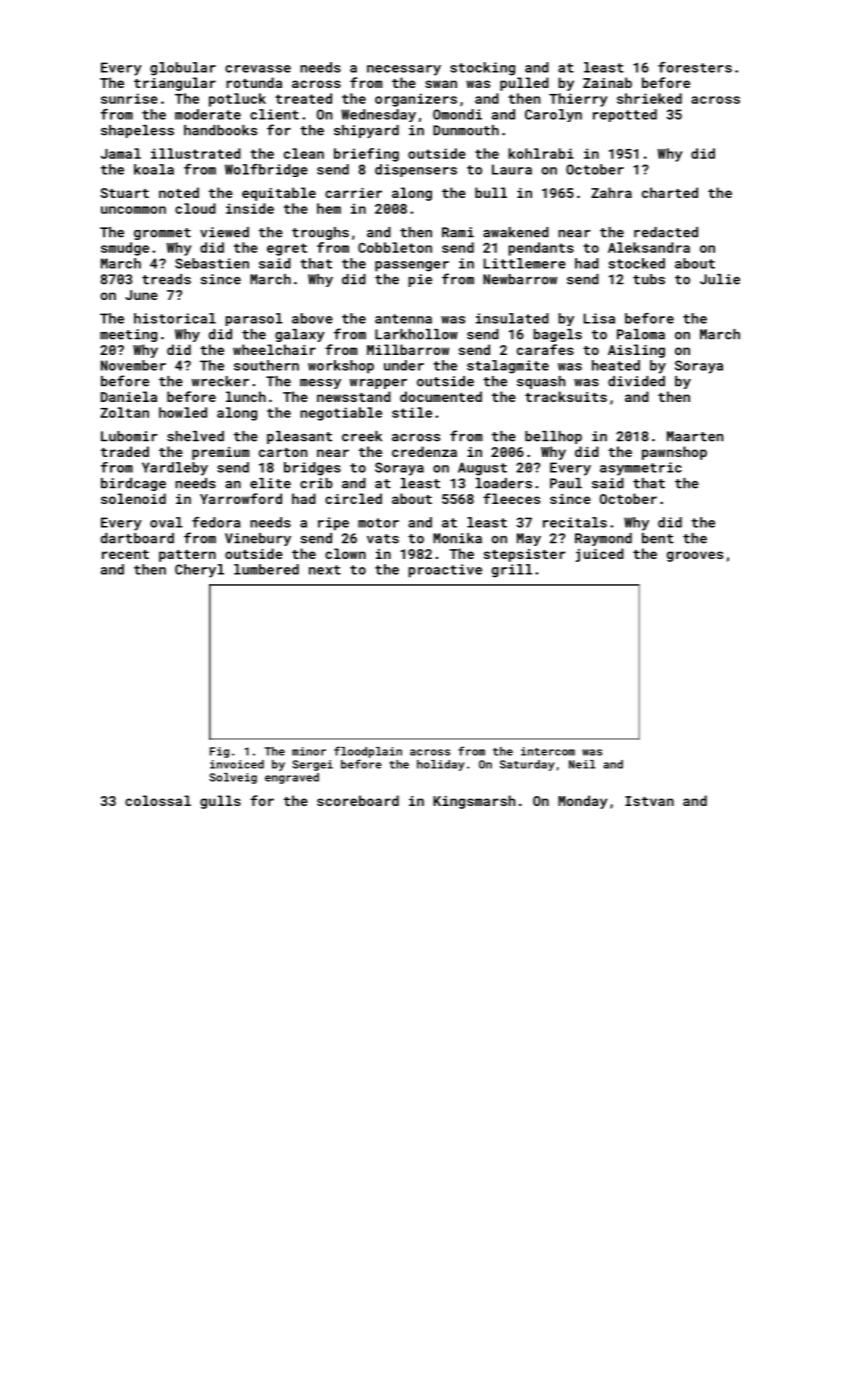  I want to click on solenoid, so click(133, 498).
